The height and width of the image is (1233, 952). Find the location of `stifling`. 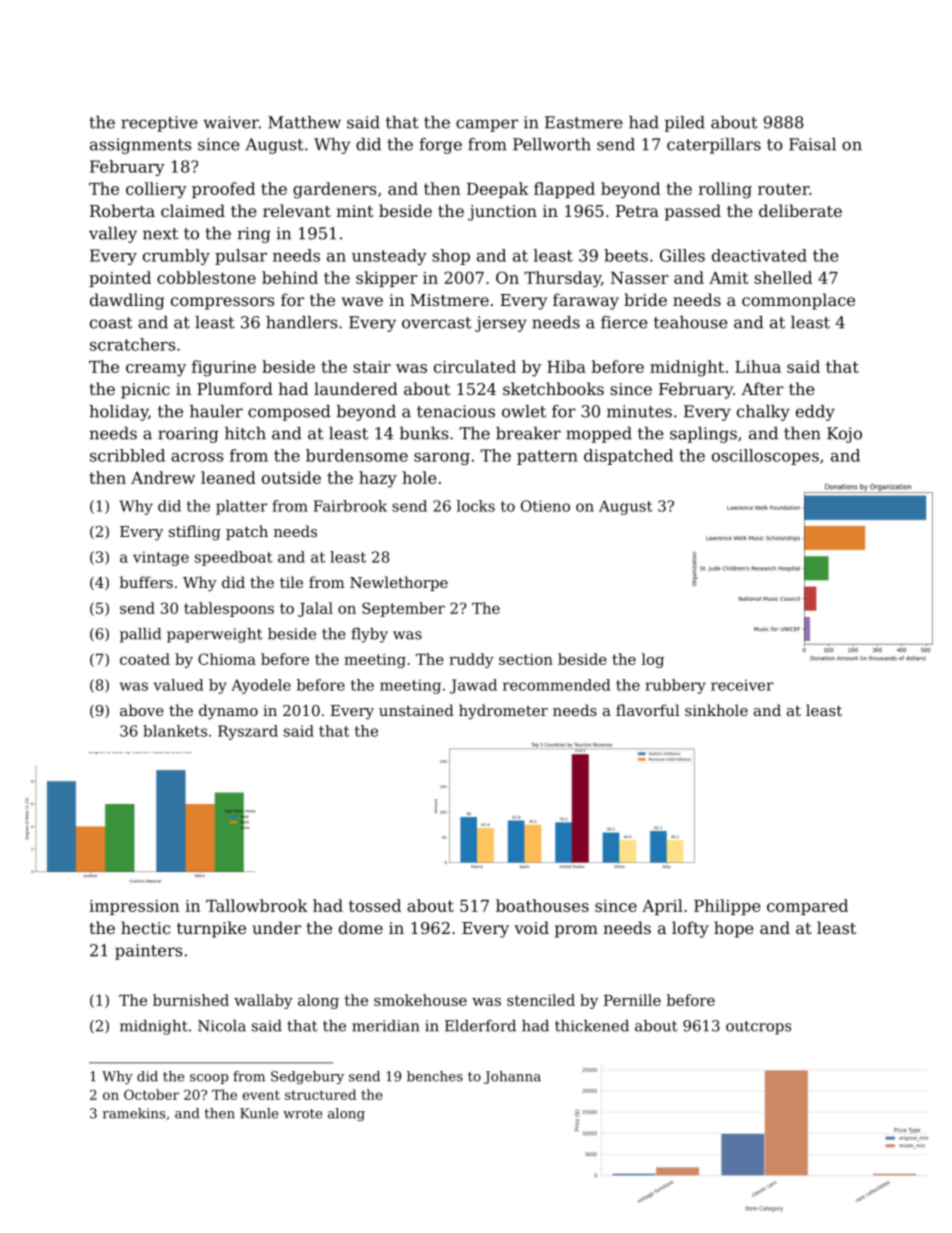

stifling is located at coordinates (195, 533).
